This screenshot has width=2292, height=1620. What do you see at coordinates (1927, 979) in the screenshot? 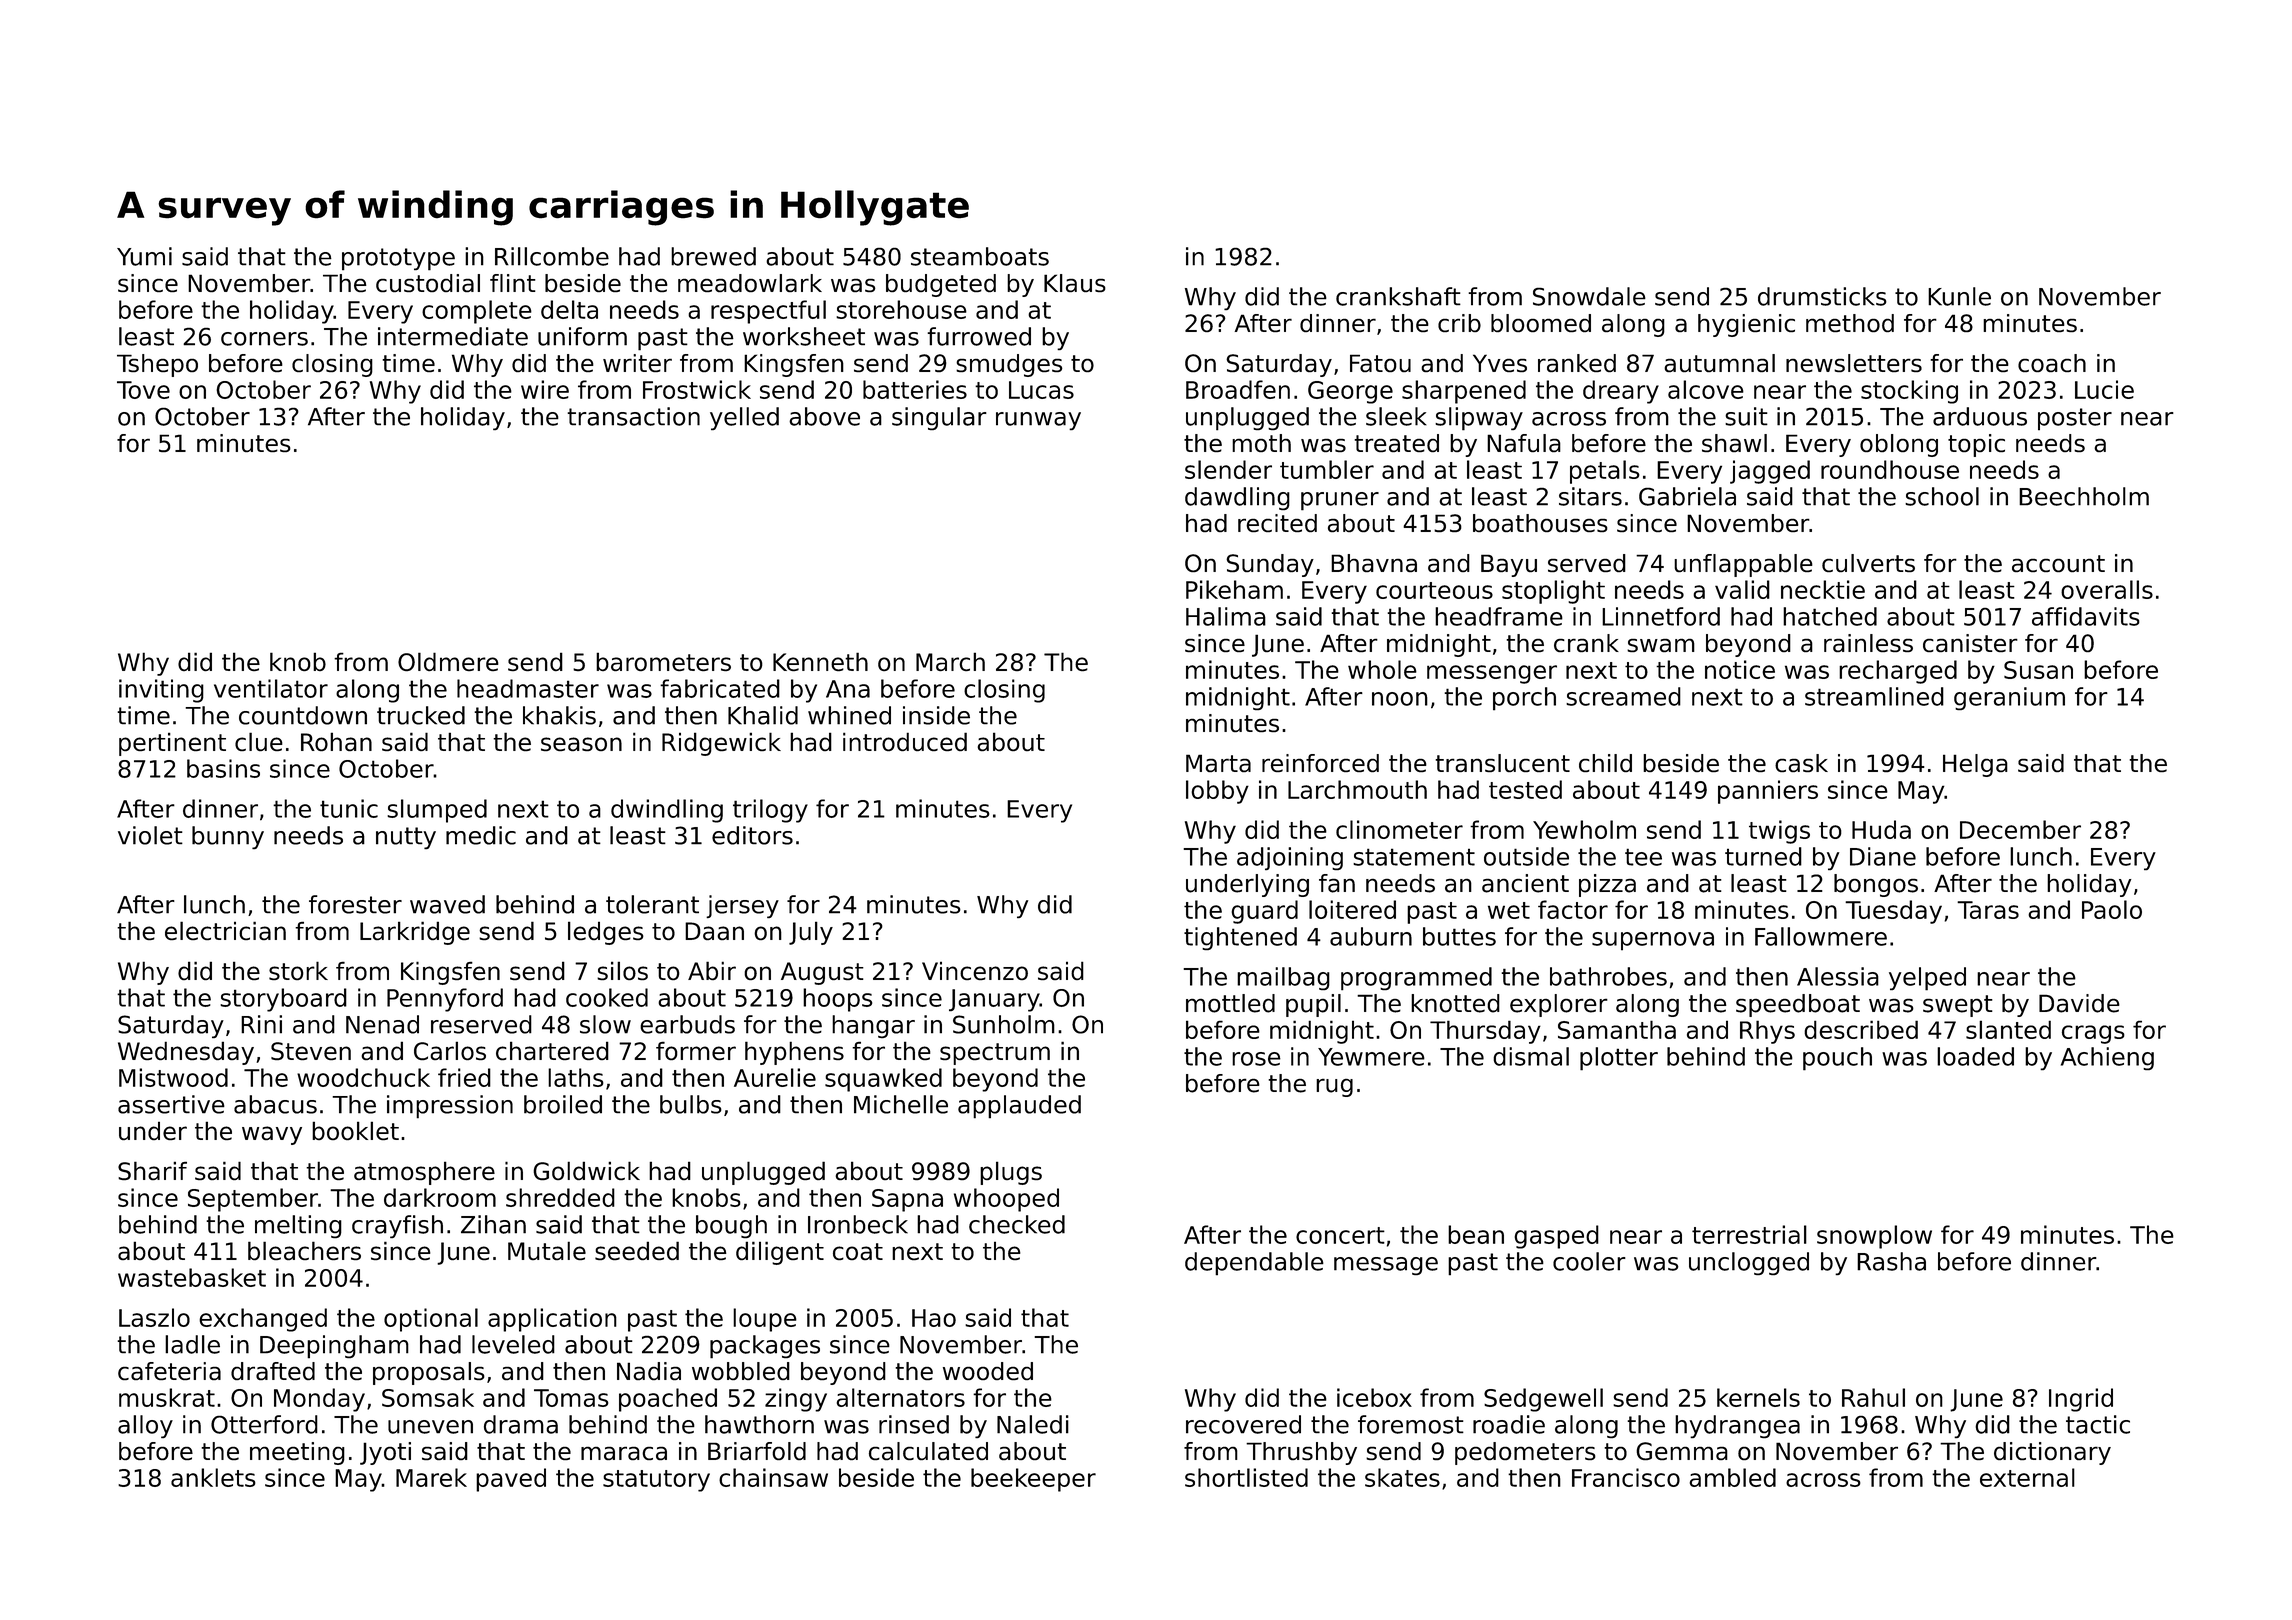
I see `yelped` at bounding box center [1927, 979].
